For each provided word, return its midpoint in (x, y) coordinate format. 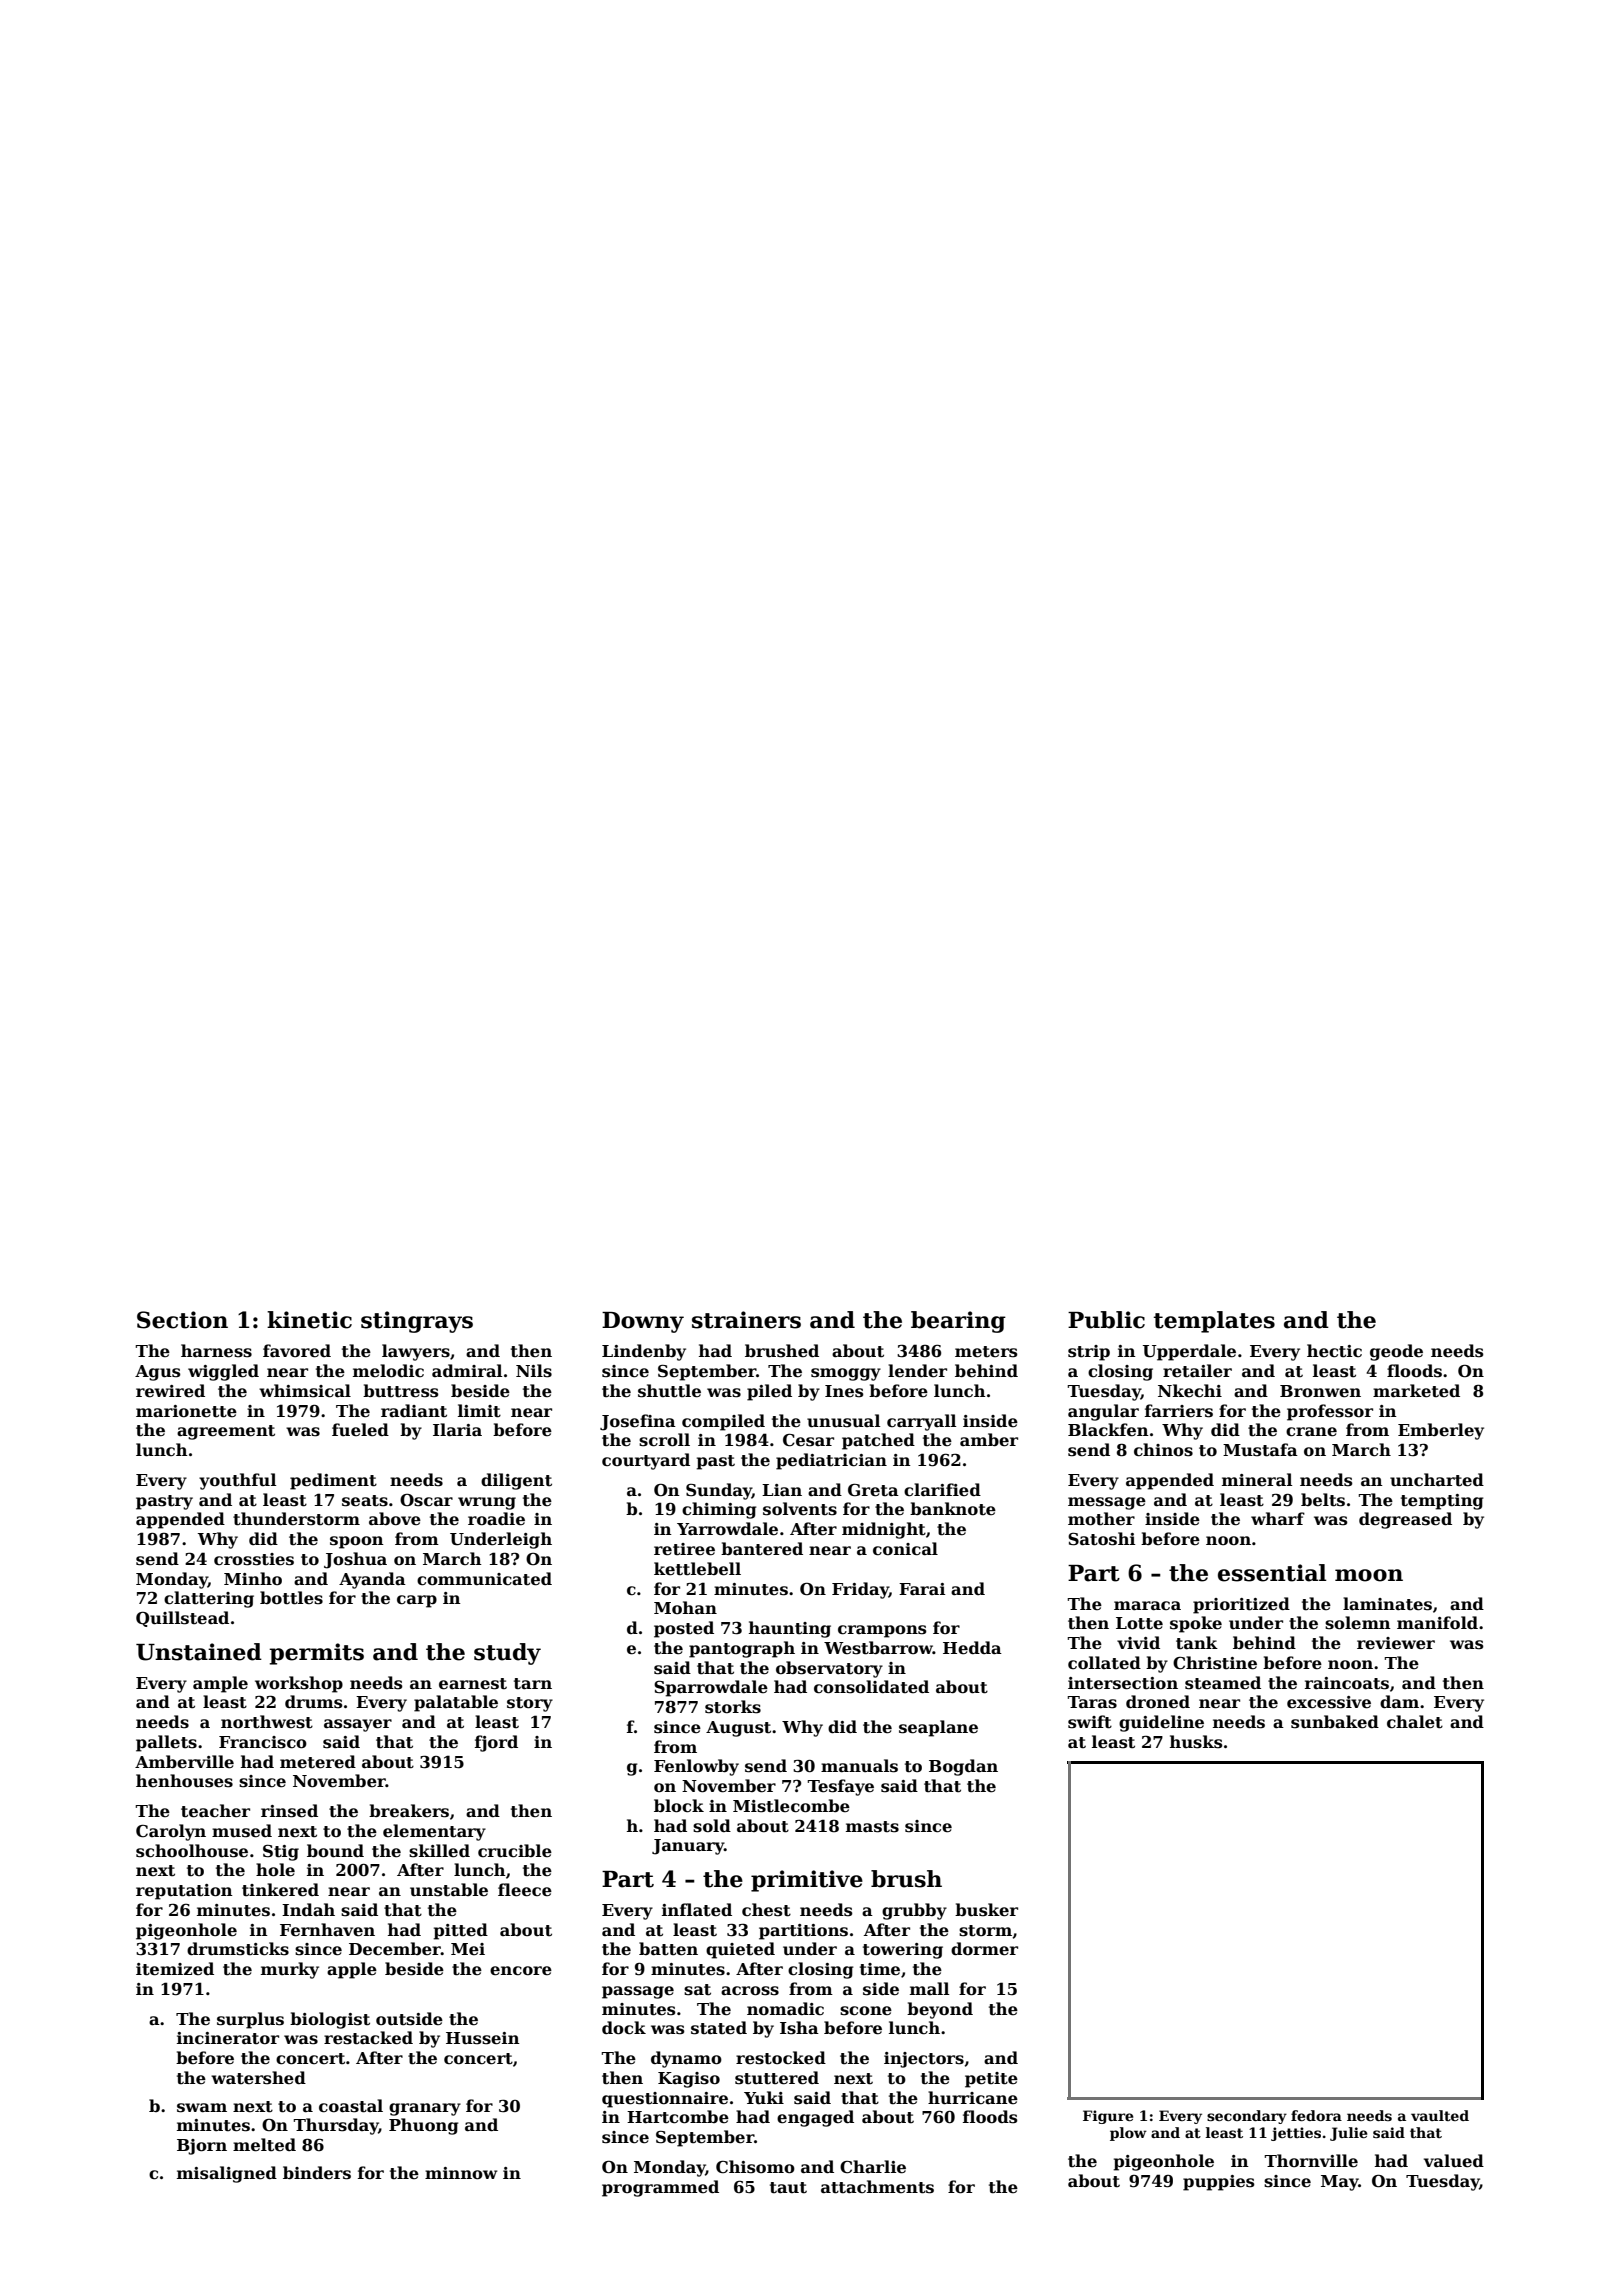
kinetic (309, 1320)
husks (1196, 1742)
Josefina (638, 1422)
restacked (368, 2038)
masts (872, 1827)
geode (1396, 1352)
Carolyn (171, 1832)
